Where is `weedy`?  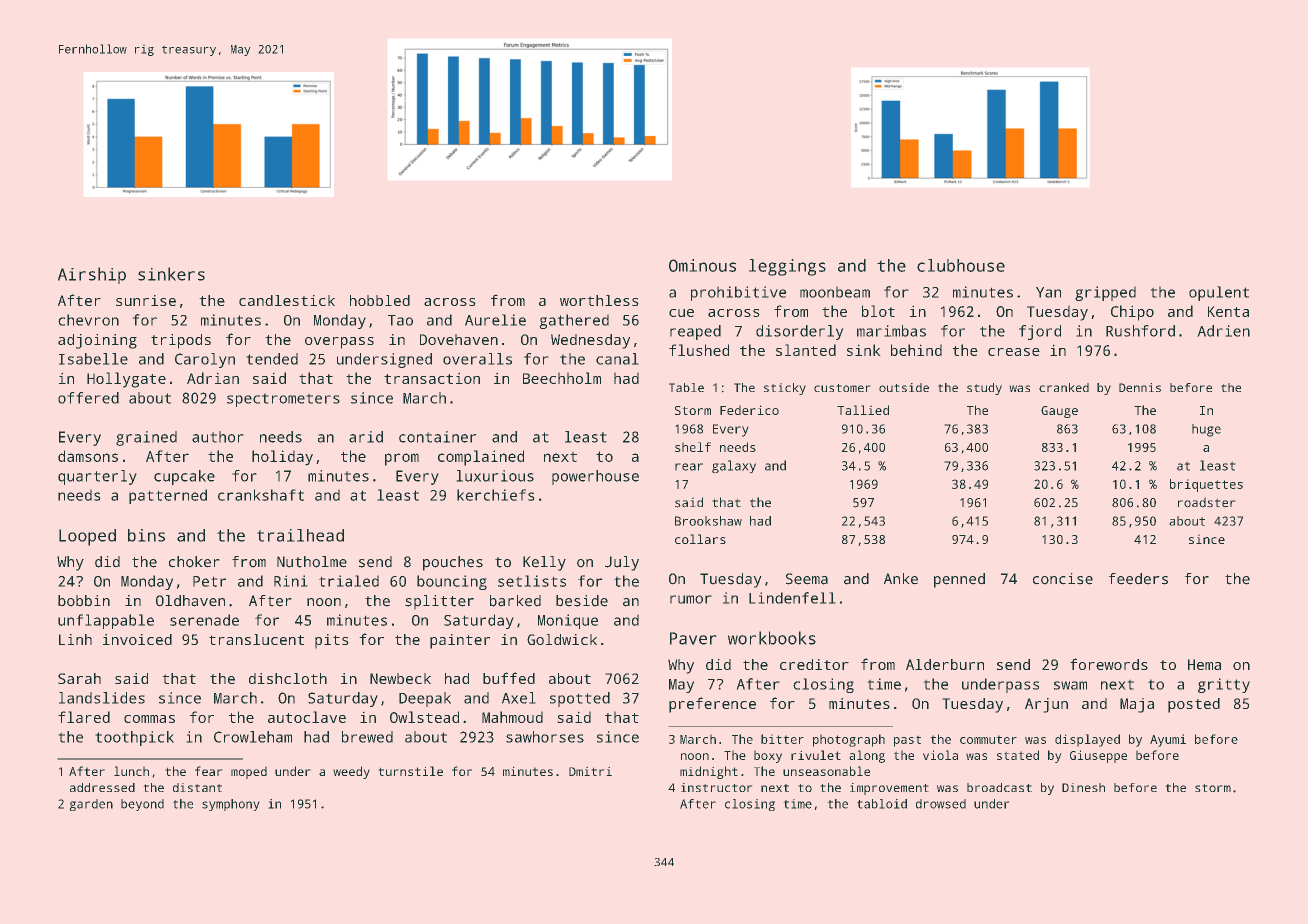
weedy is located at coordinates (351, 772).
